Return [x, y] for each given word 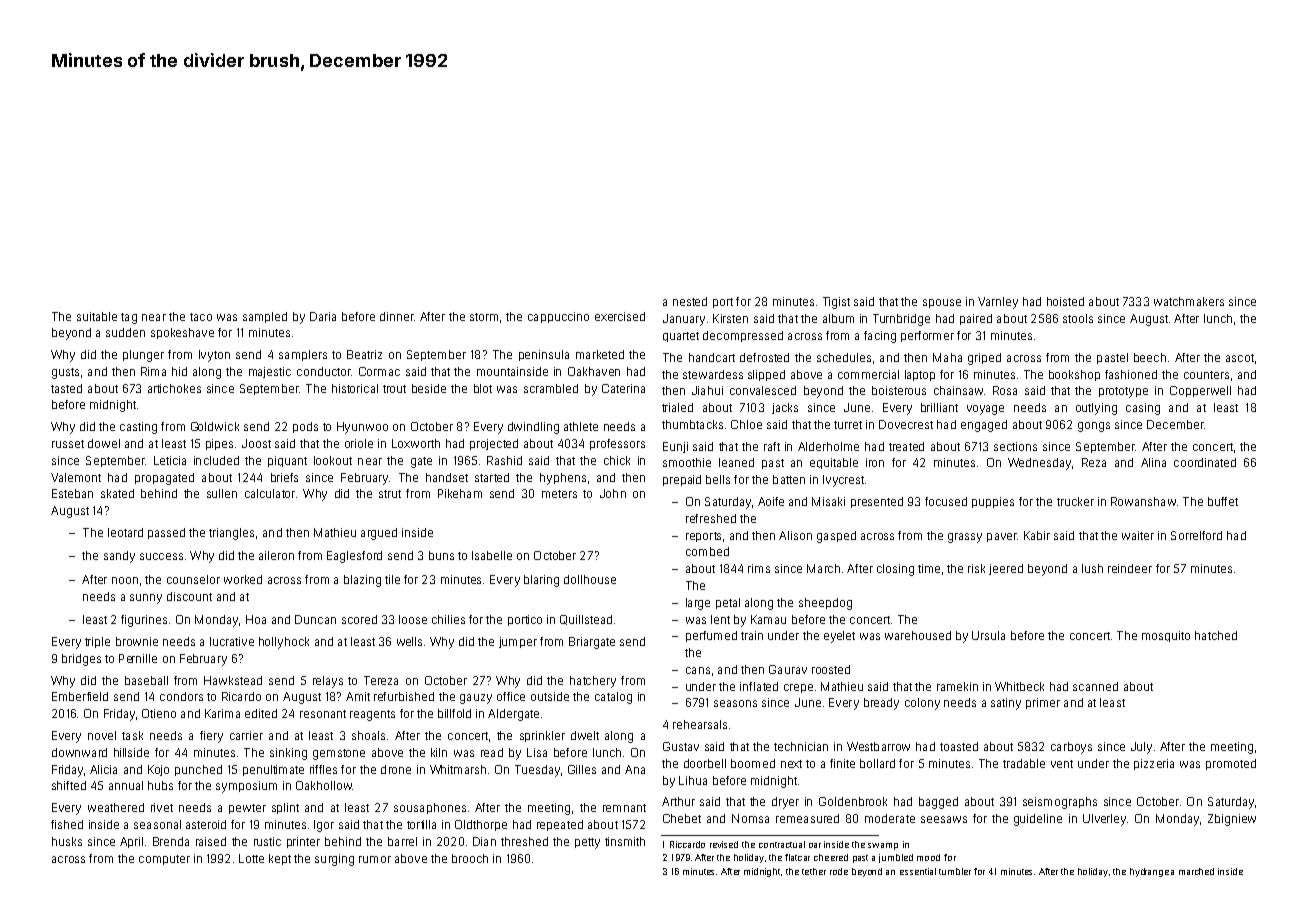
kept [280, 859]
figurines [144, 621]
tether [814, 871]
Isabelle [492, 555]
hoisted [1065, 301]
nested [690, 301]
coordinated [1205, 462]
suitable [97, 316]
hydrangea [1152, 872]
